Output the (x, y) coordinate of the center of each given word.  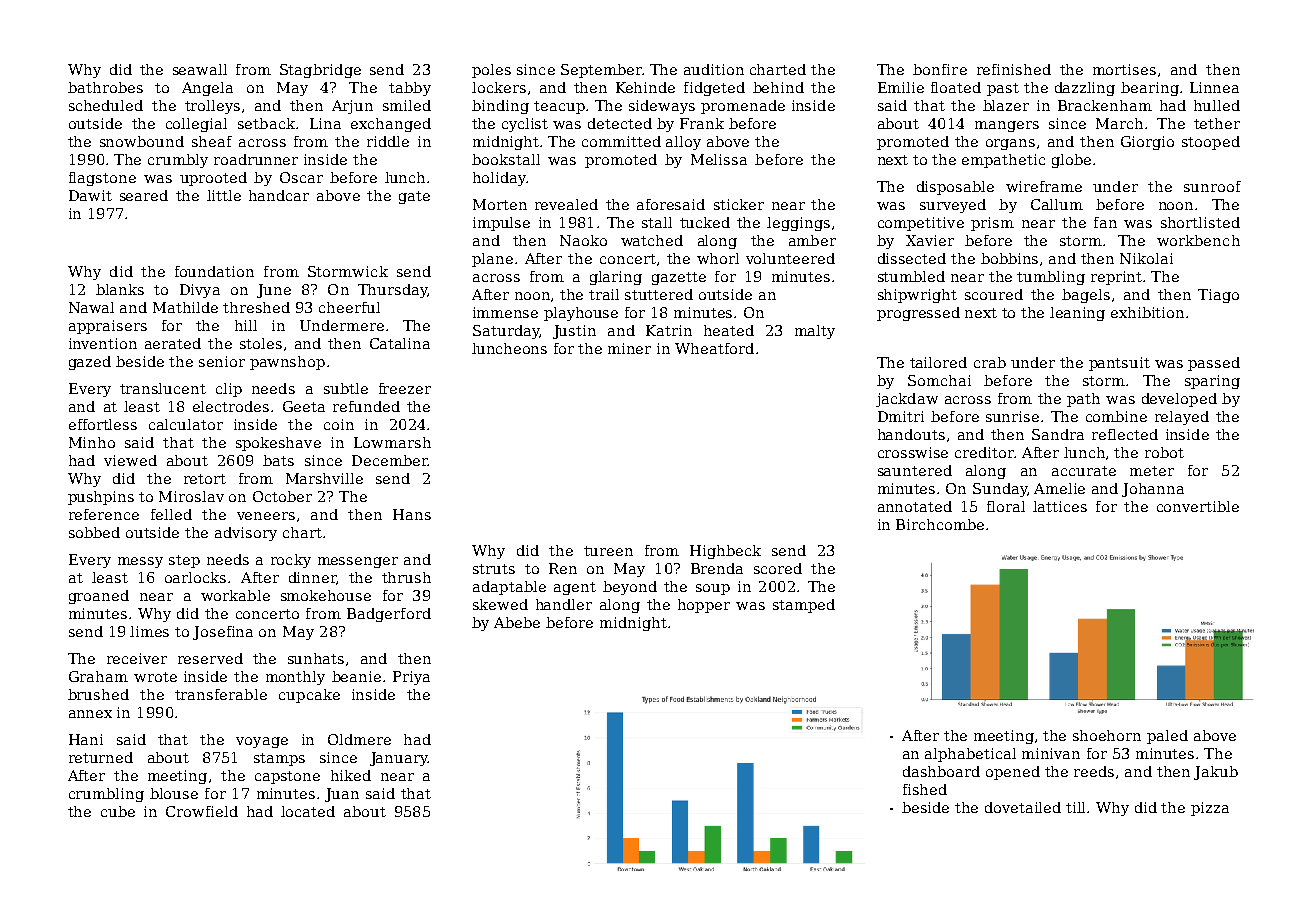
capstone (287, 777)
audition (714, 69)
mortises (1124, 69)
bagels (1086, 296)
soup (713, 589)
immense (505, 312)
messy (140, 562)
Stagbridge (320, 71)
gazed (90, 363)
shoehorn (1107, 735)
